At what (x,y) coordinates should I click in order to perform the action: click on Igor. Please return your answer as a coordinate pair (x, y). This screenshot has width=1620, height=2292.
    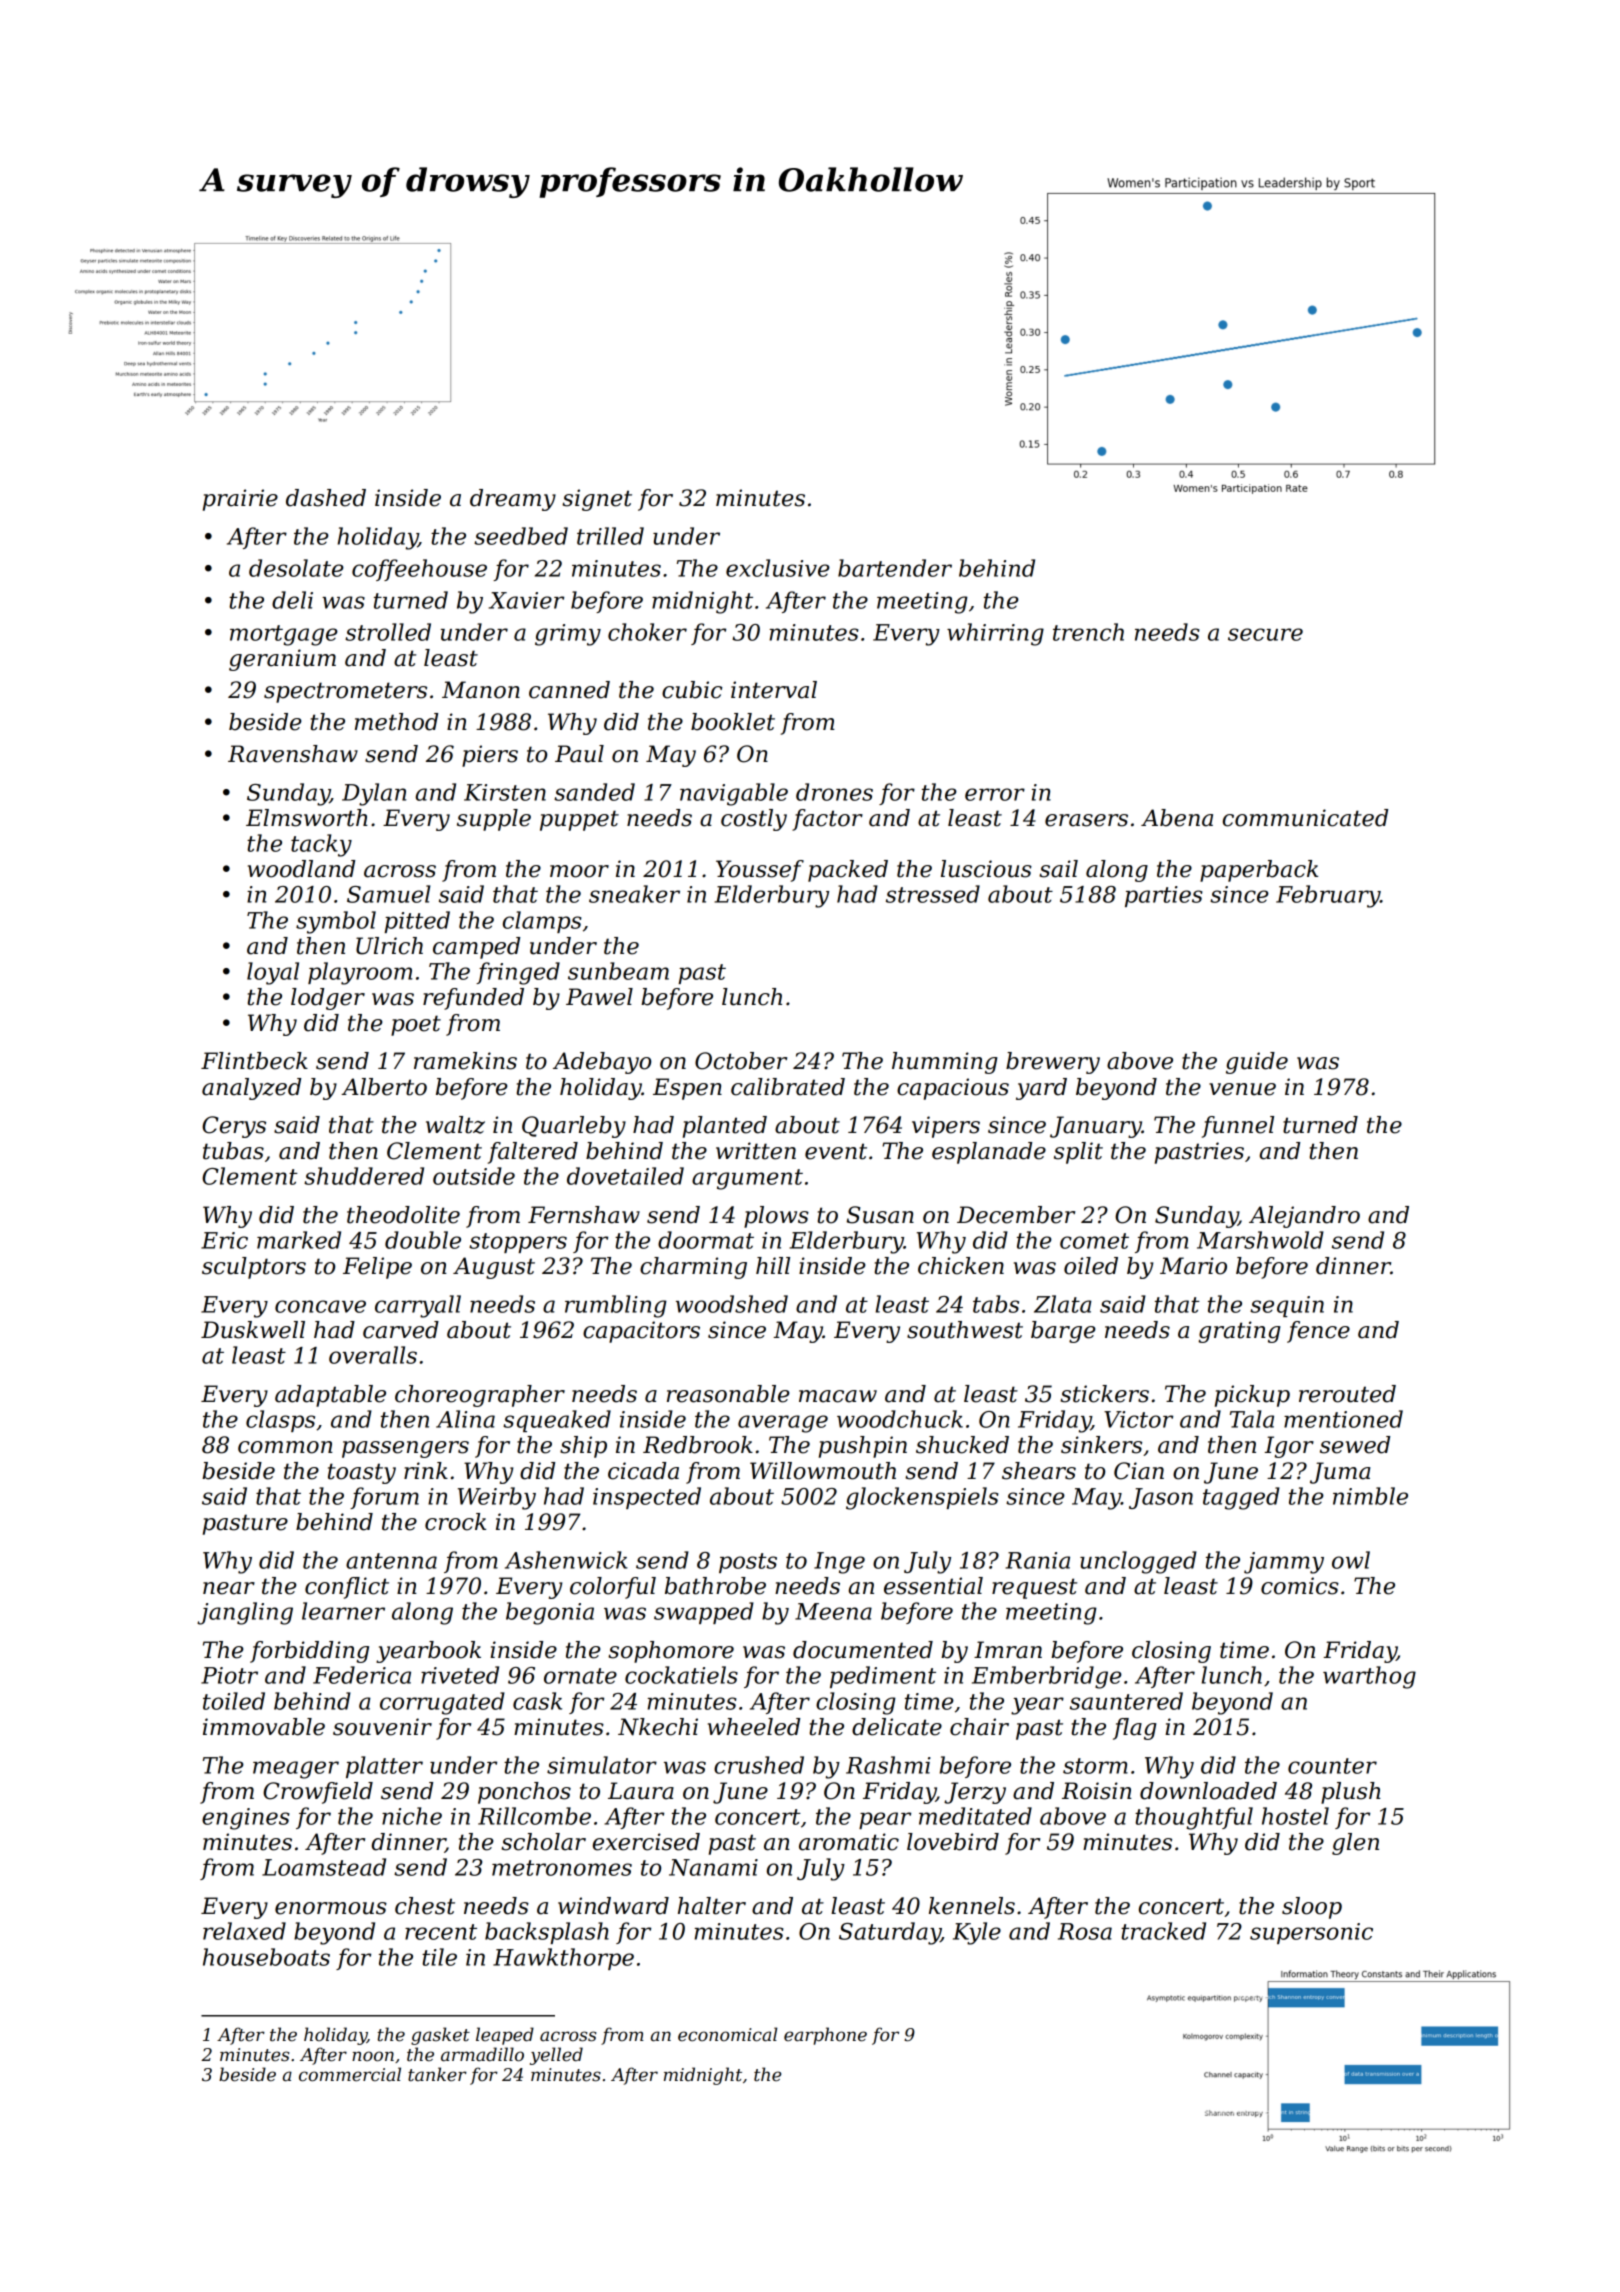
    Looking at the image, I should click on (1289, 1447).
